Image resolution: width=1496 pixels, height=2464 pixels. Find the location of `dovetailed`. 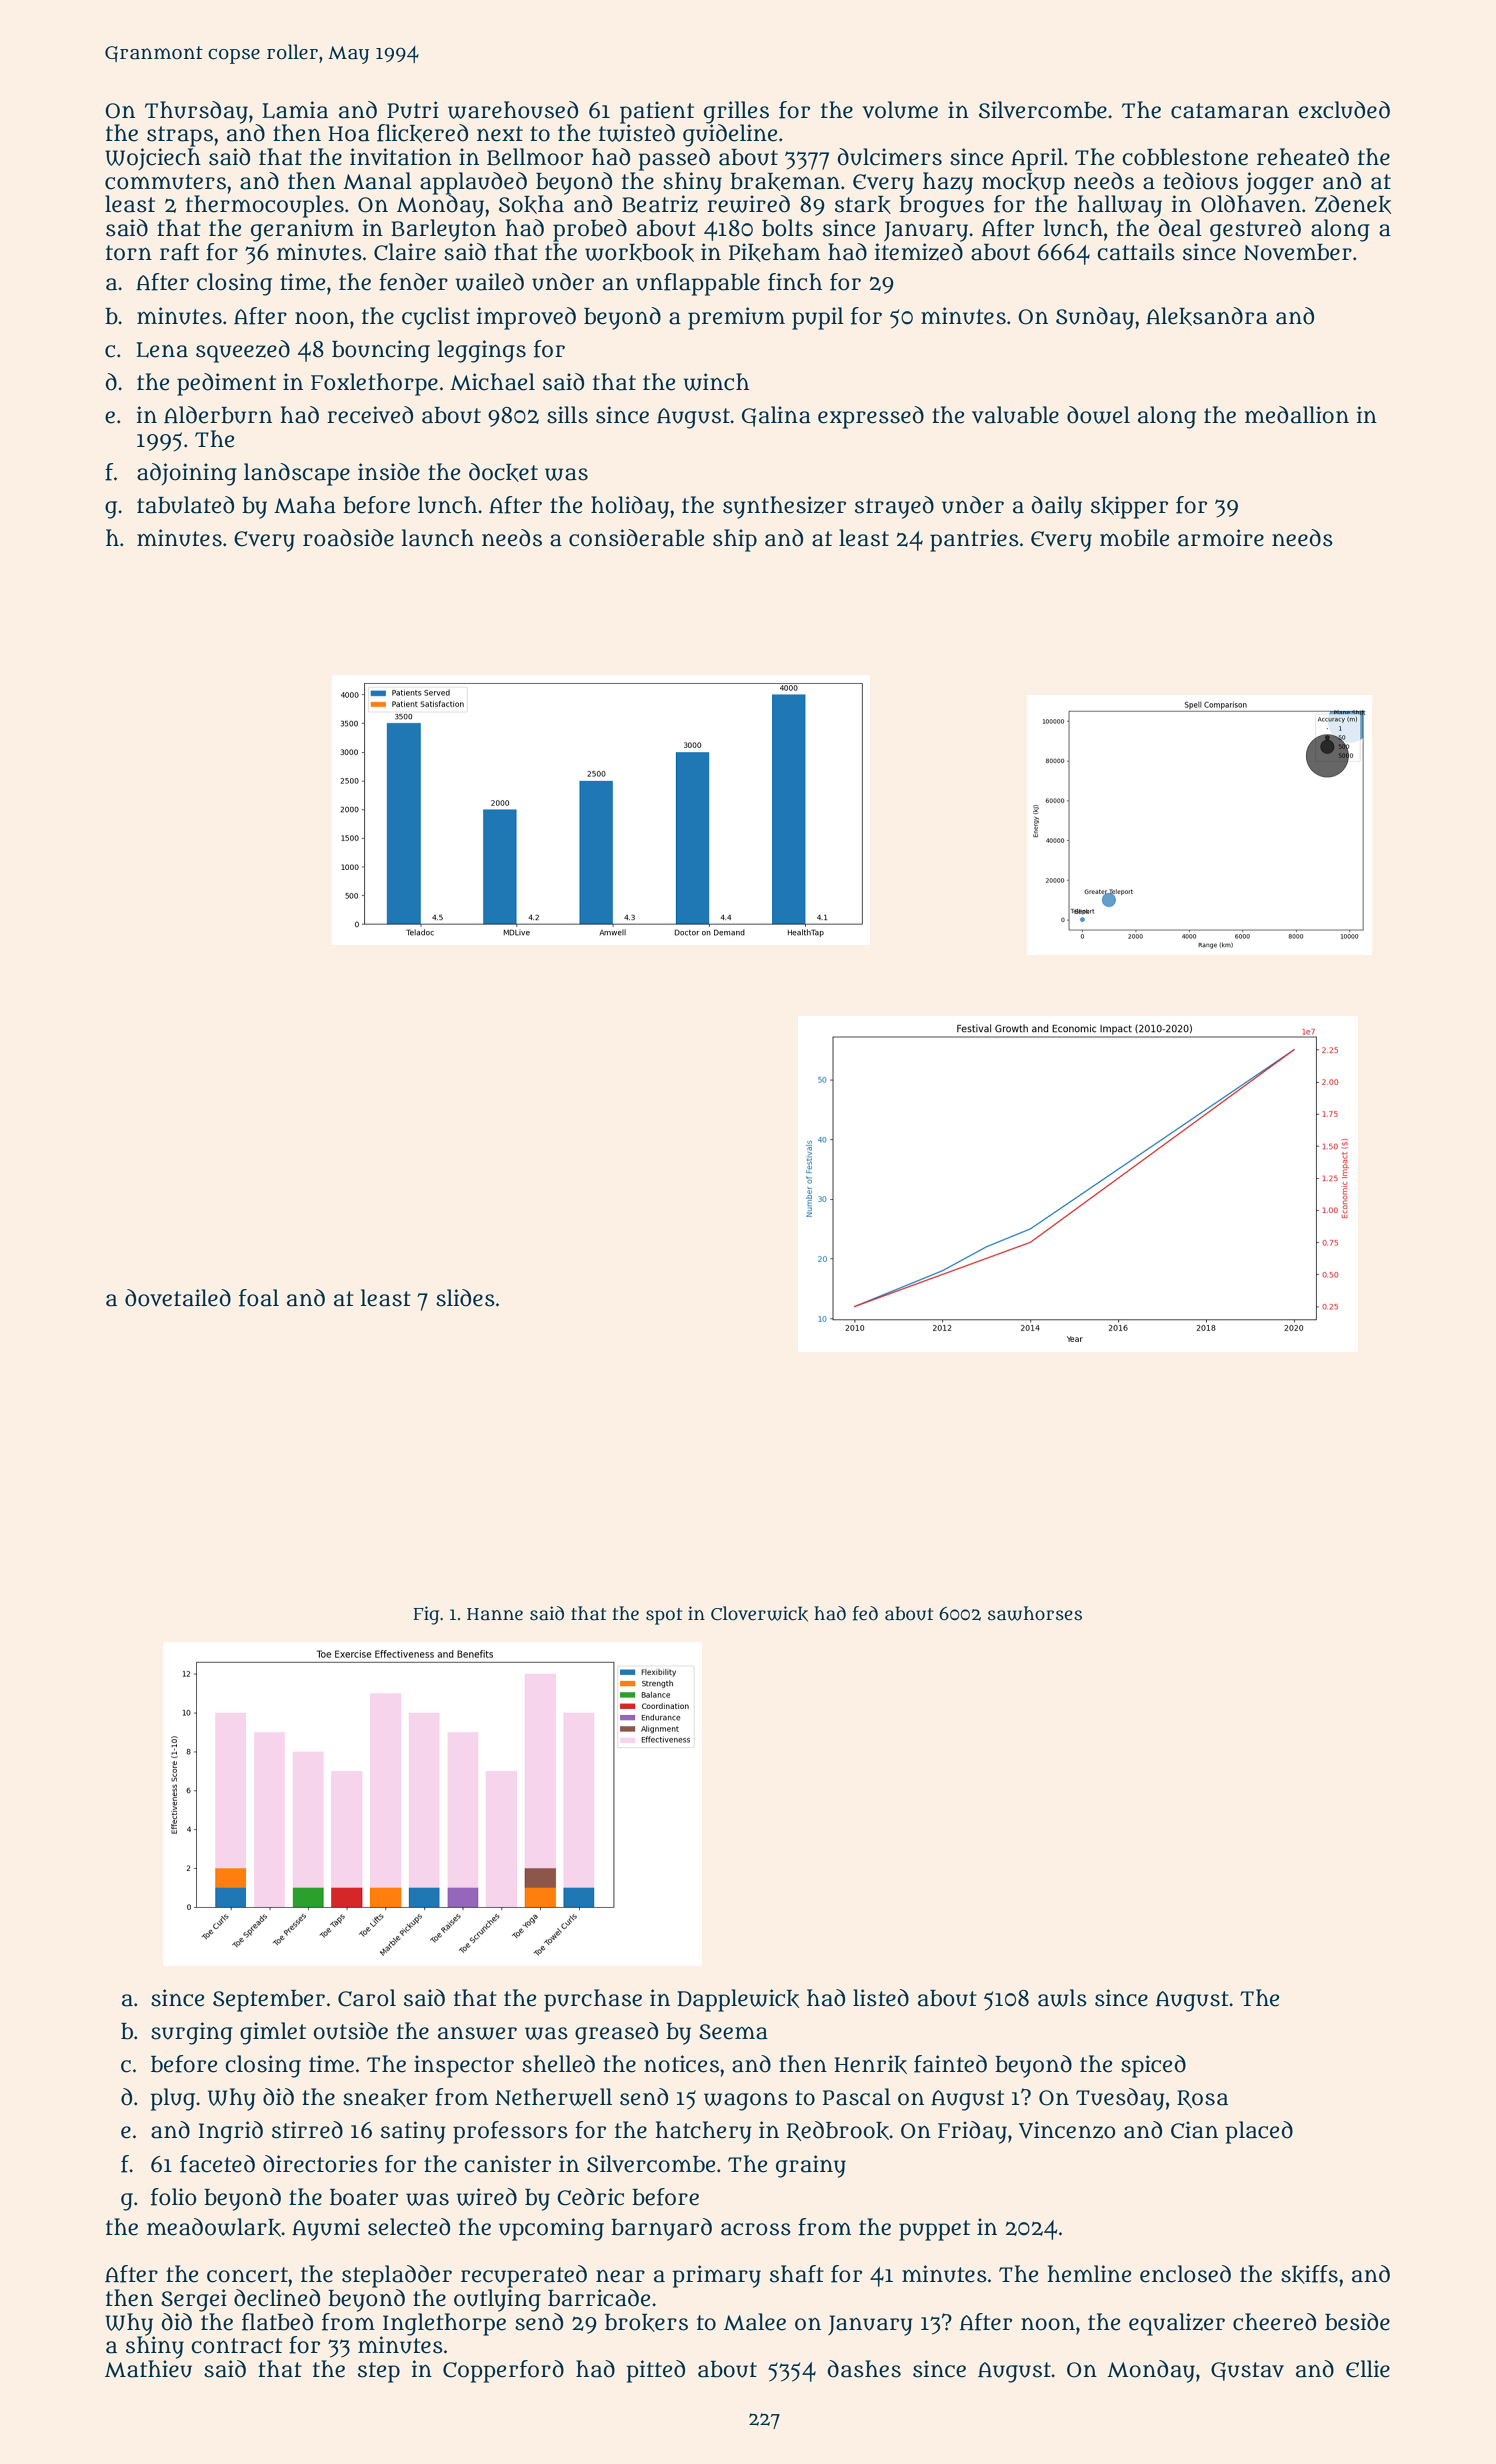

dovetailed is located at coordinates (178, 1298).
